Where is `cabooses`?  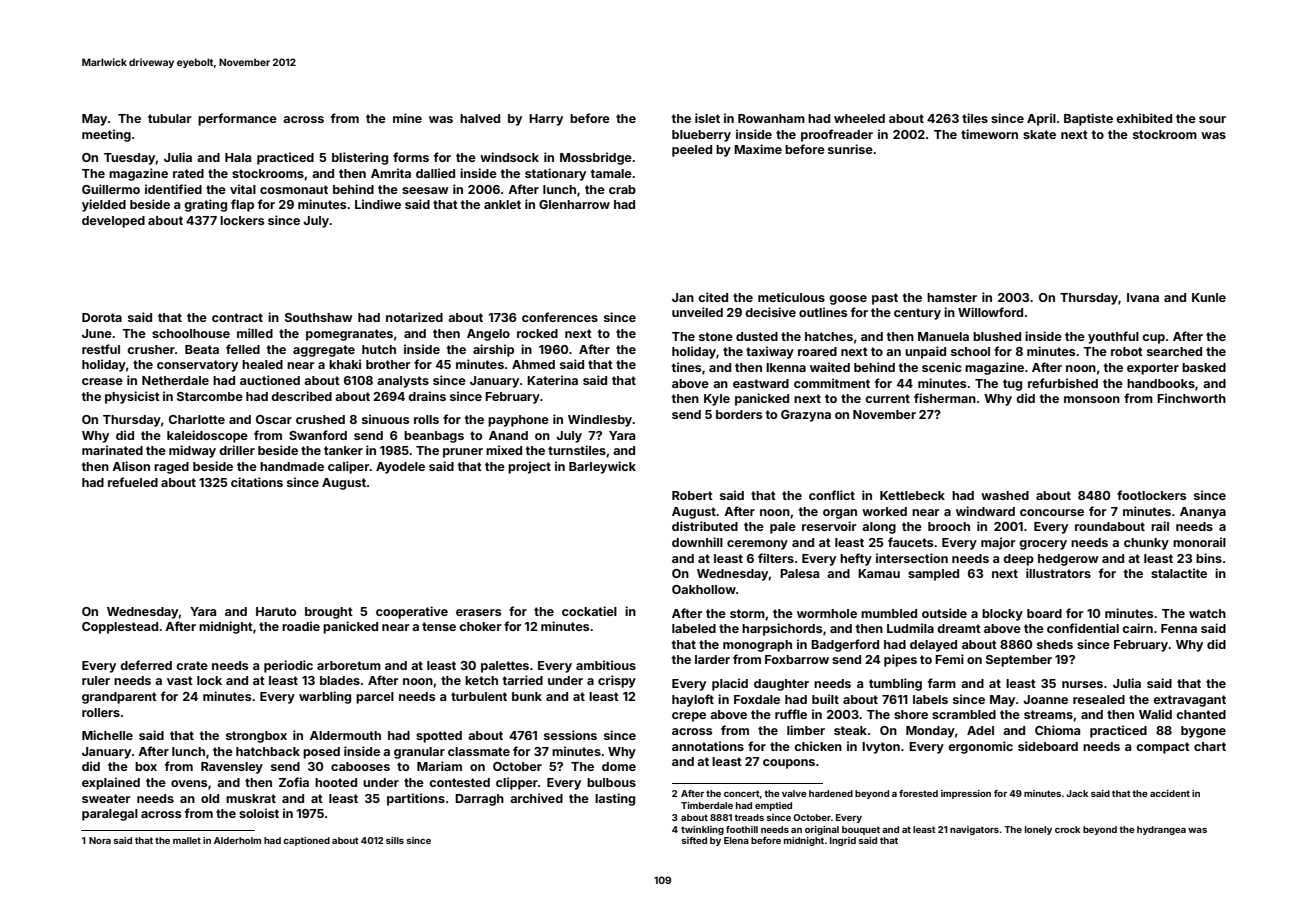 cabooses is located at coordinates (360, 766).
